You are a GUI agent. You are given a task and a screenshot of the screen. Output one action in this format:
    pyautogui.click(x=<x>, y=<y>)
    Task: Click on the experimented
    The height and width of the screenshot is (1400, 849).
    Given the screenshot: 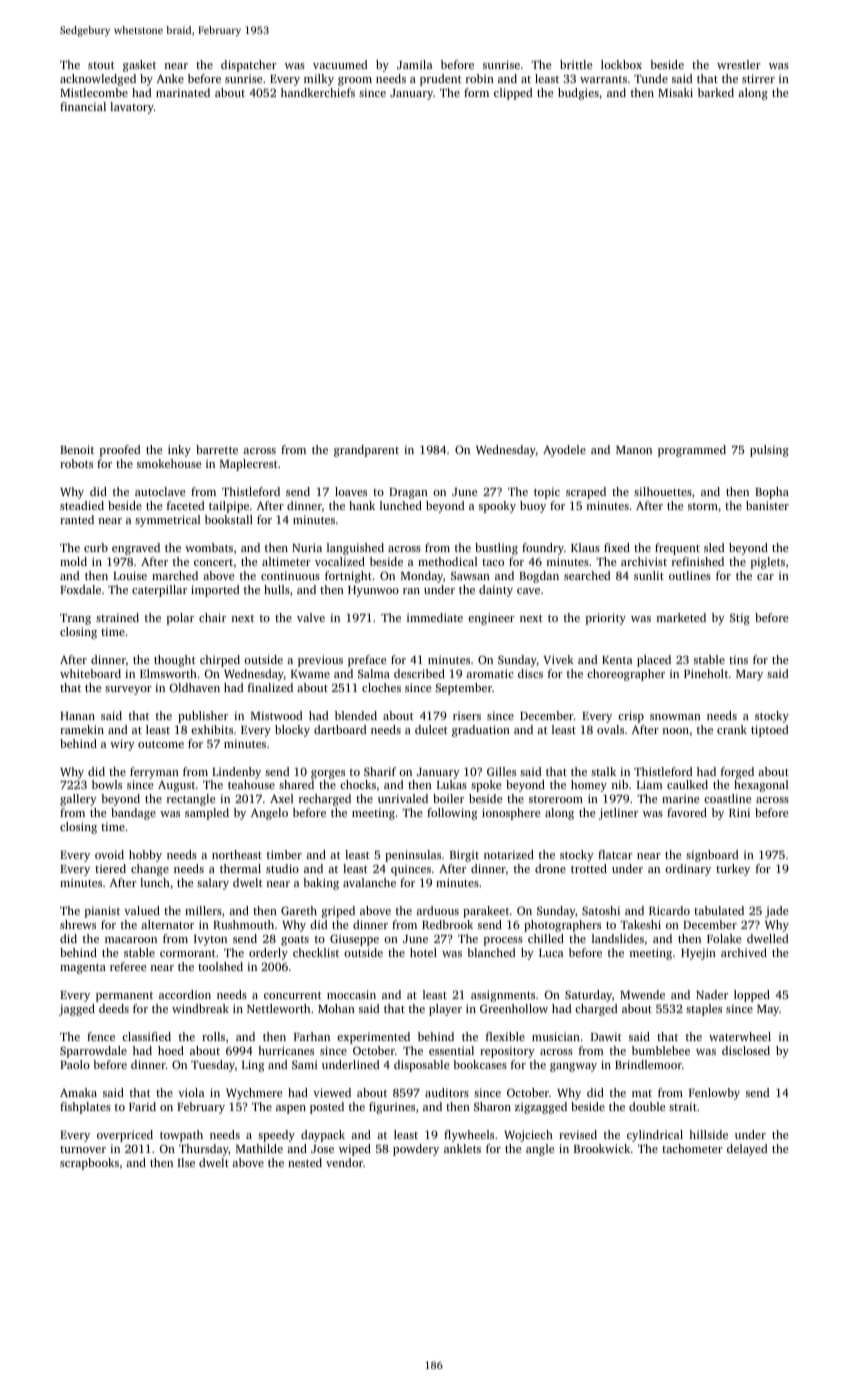 What is the action you would take?
    pyautogui.click(x=373, y=1038)
